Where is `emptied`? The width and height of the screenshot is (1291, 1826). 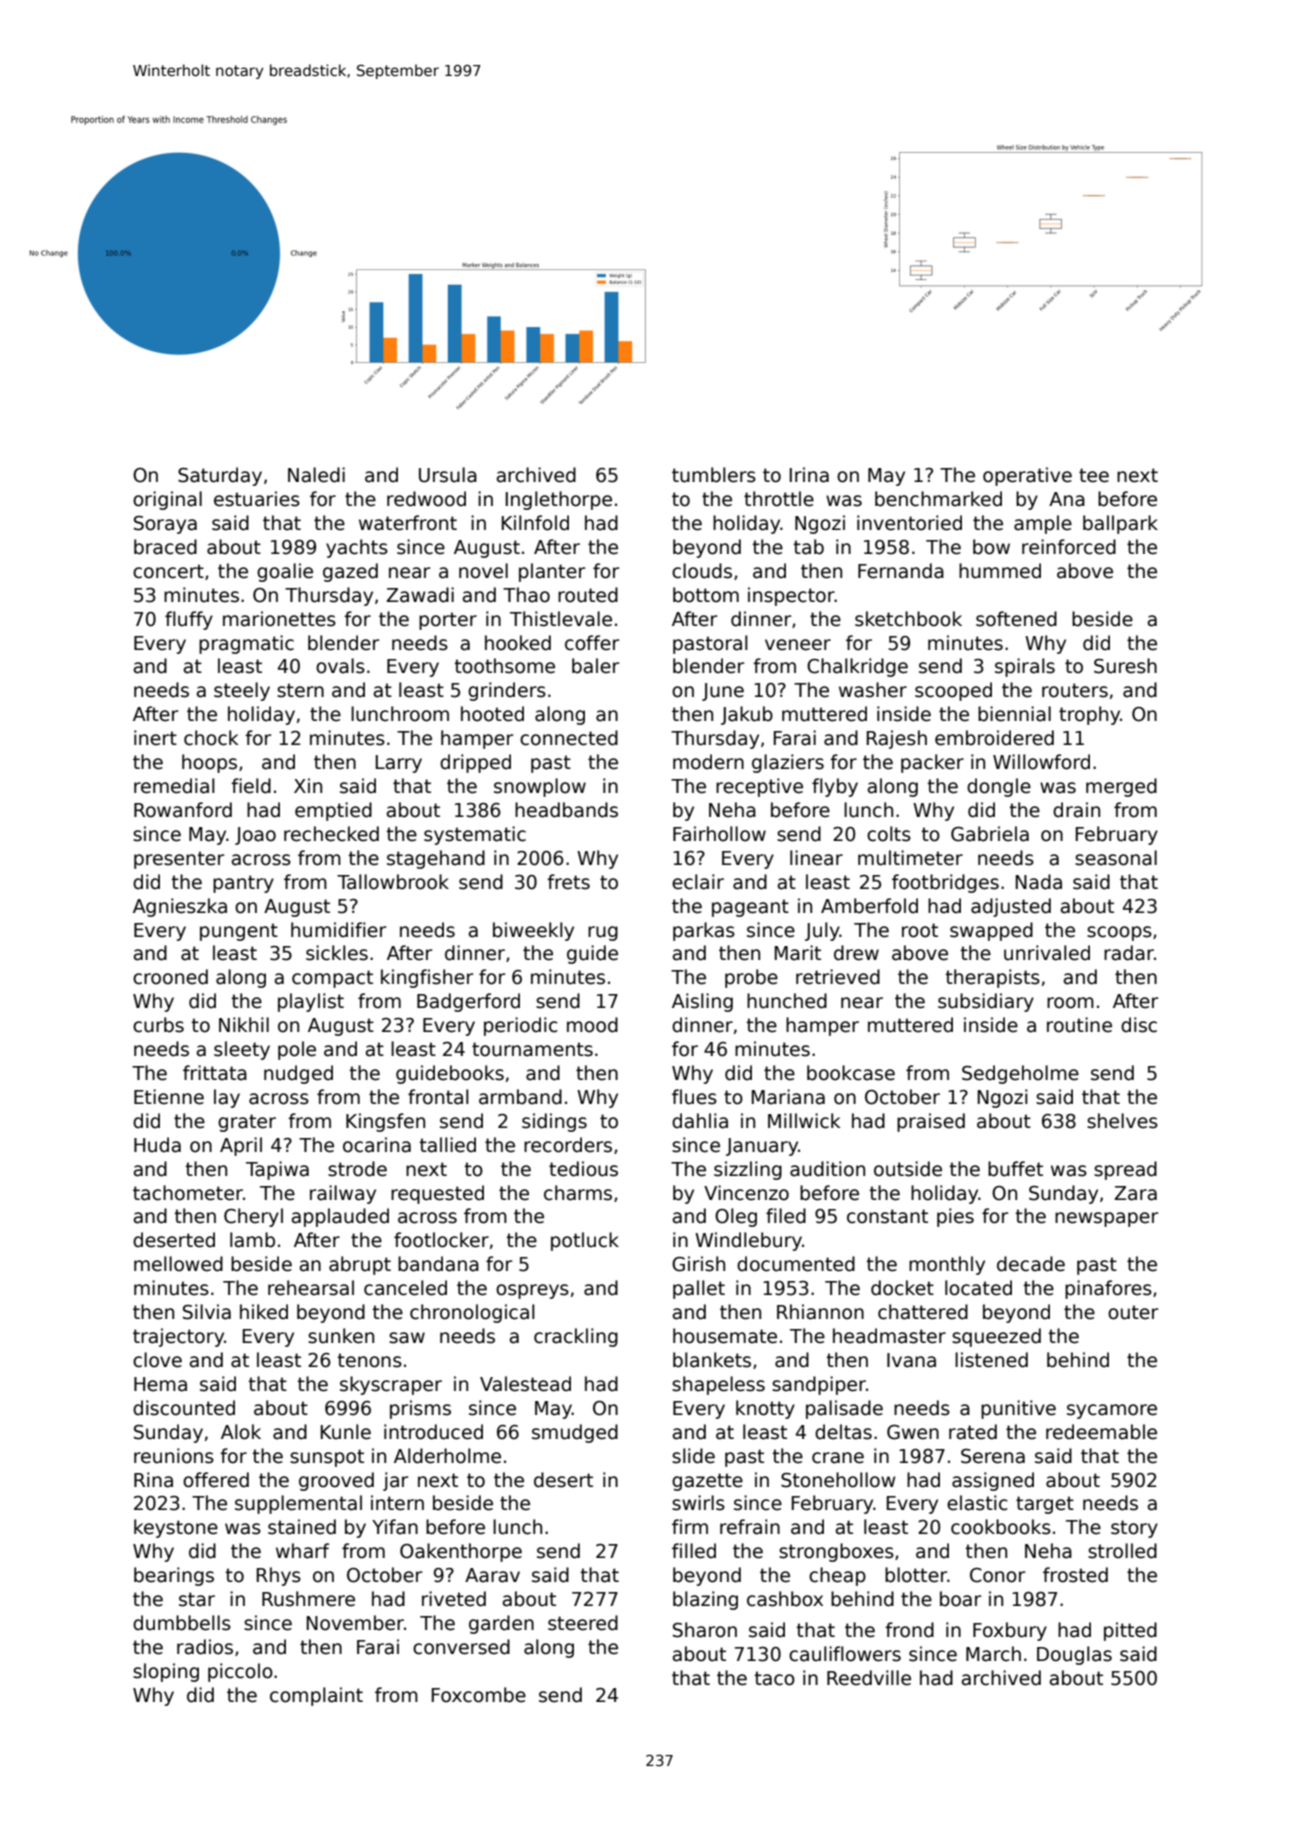
emptied is located at coordinates (333, 811).
